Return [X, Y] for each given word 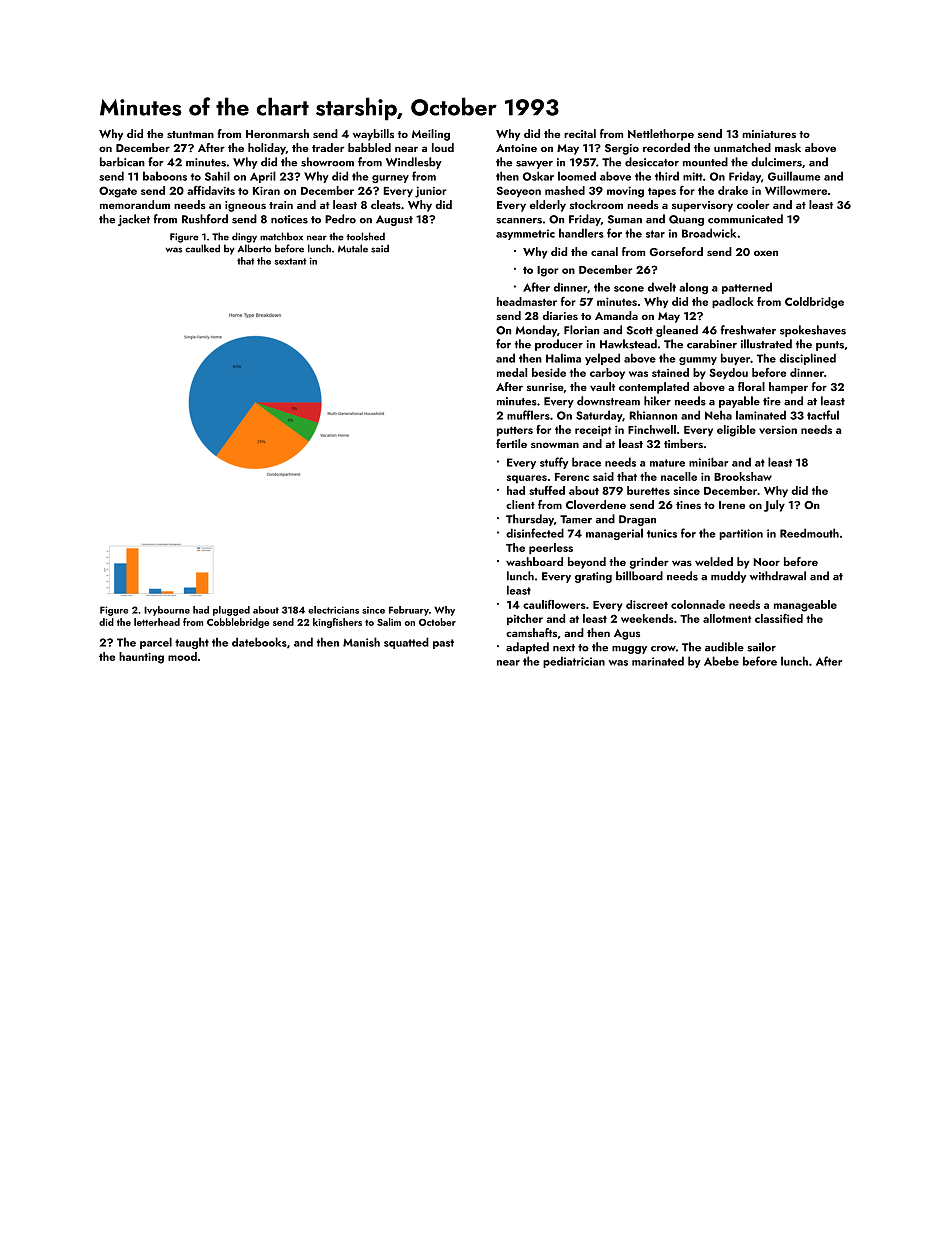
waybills [373, 135]
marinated [658, 661]
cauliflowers [554, 604]
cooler [753, 204]
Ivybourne [167, 611]
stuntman [190, 134]
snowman [555, 445]
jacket [134, 220]
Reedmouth [809, 533]
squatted [406, 643]
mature [667, 463]
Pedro [340, 219]
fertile [511, 443]
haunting [141, 658]
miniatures [769, 134]
